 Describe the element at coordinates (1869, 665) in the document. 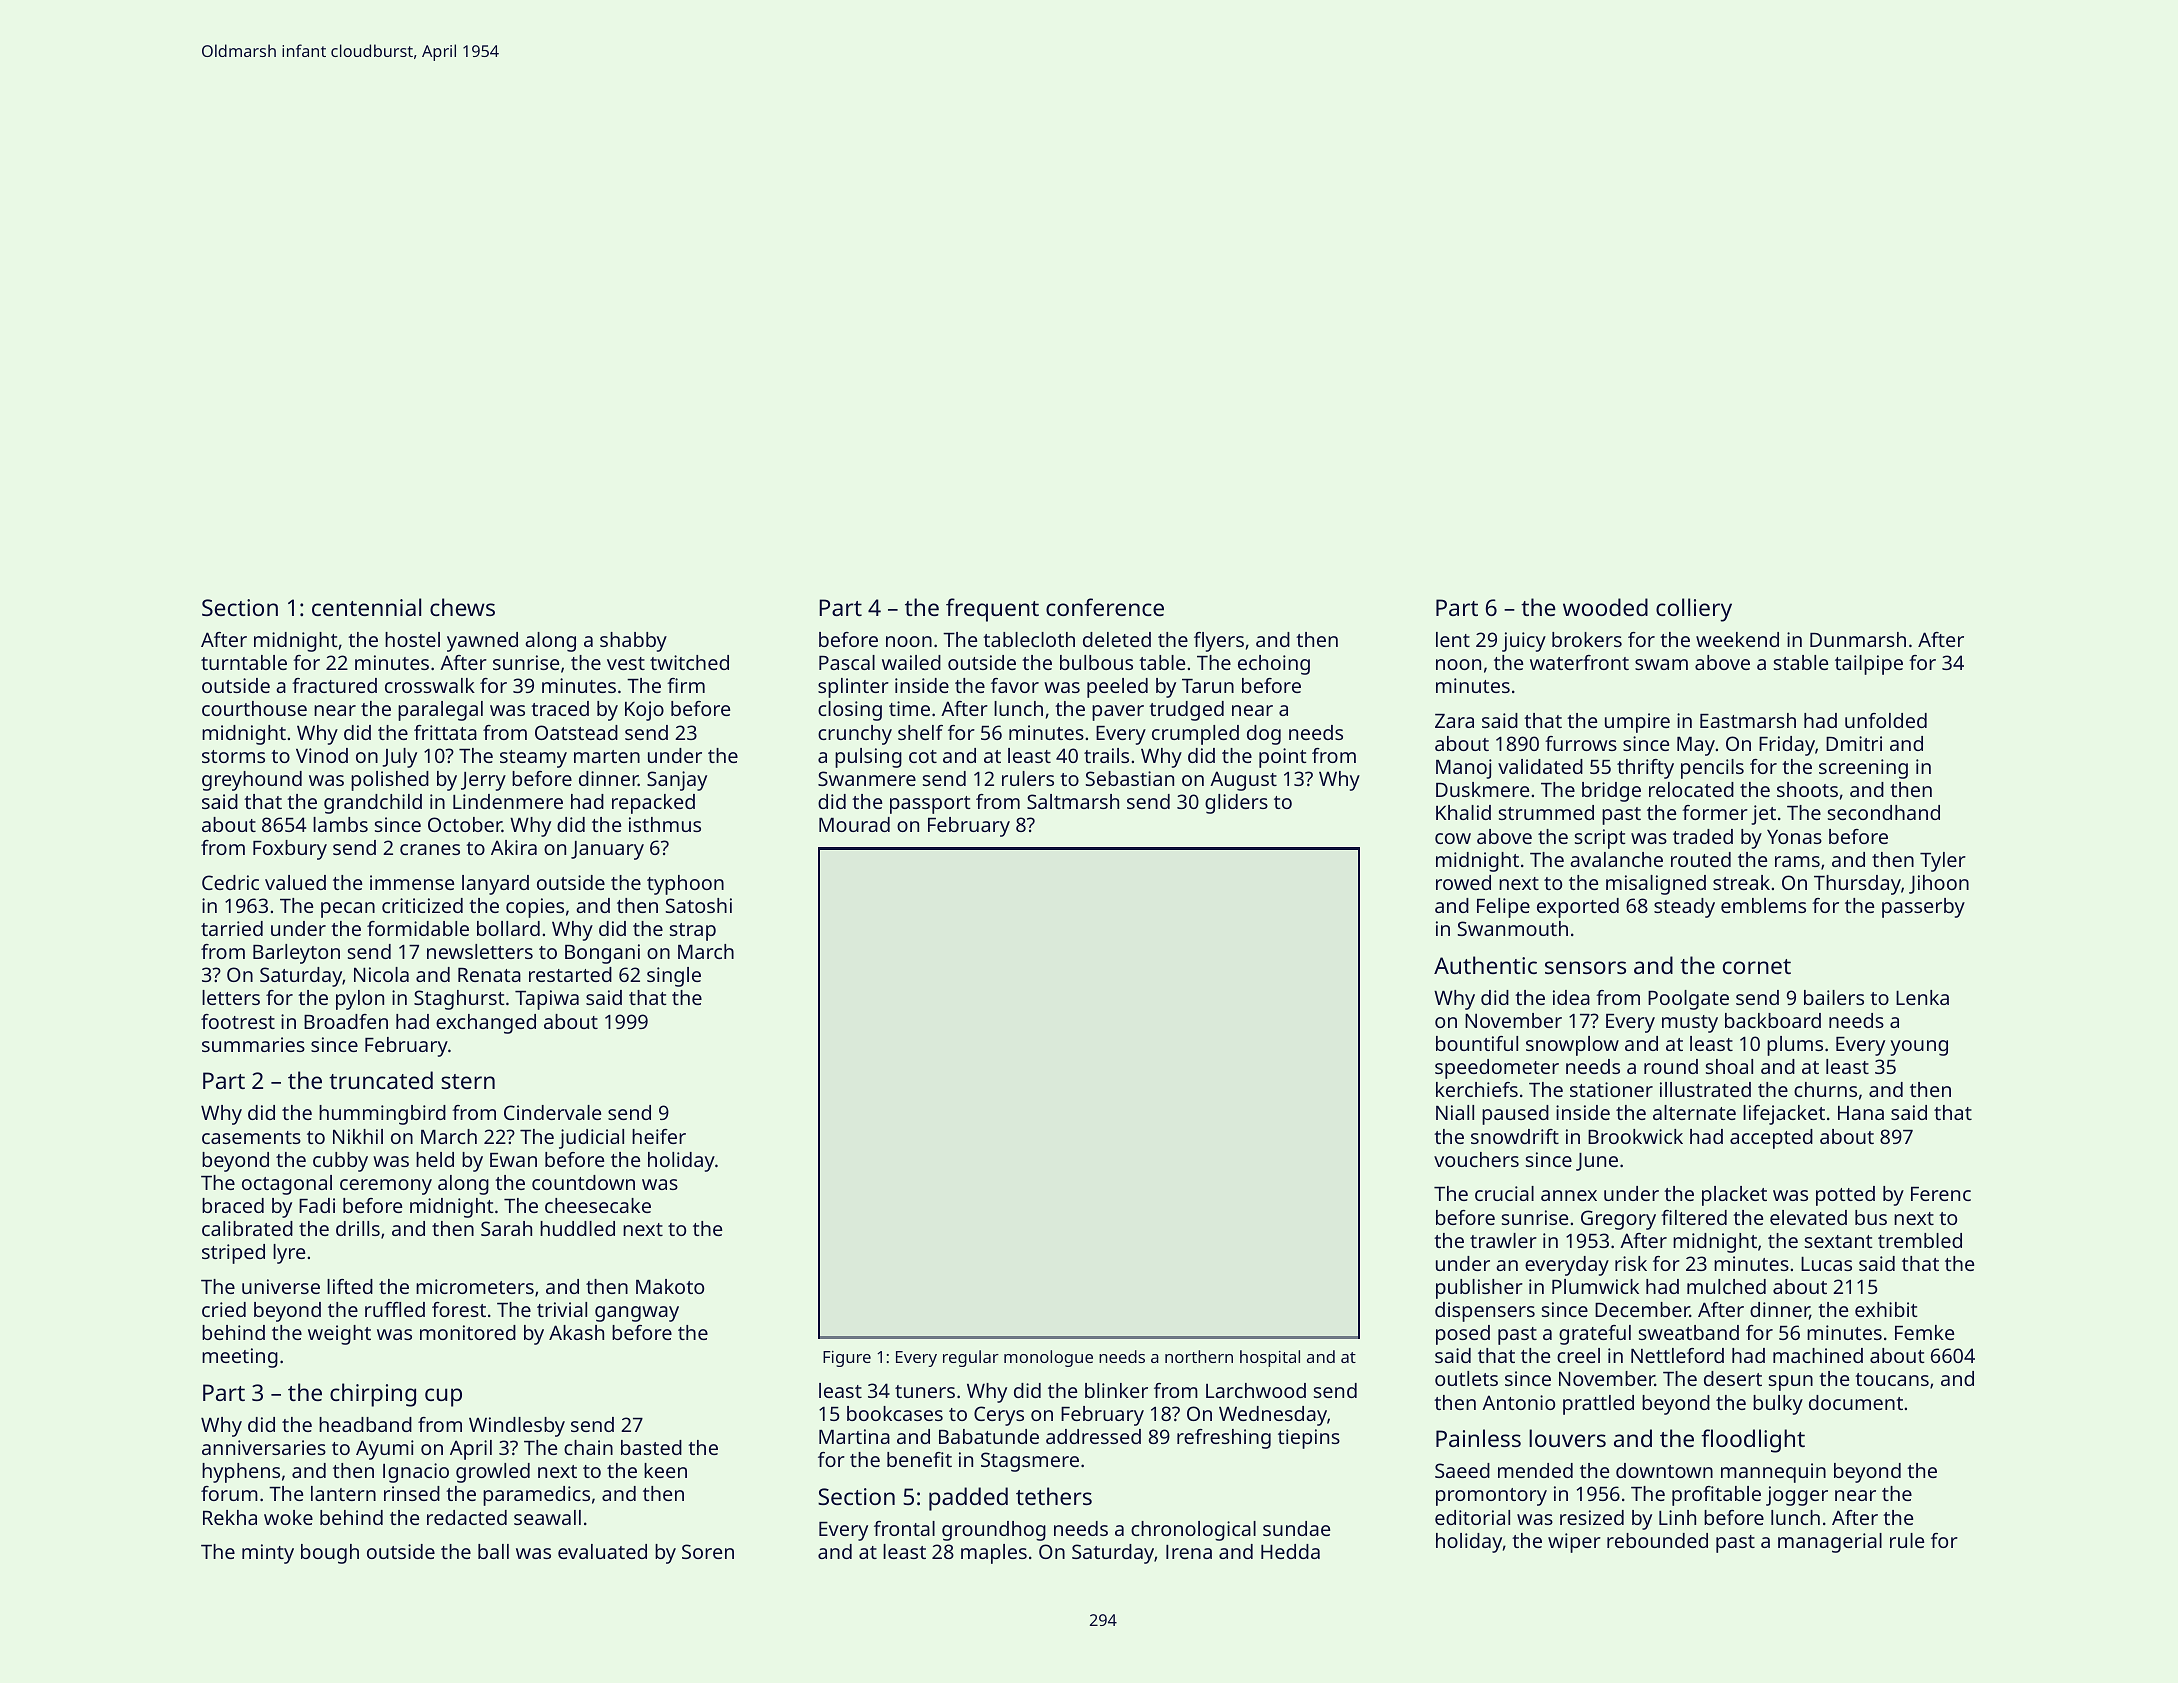

I see `tailpipe` at that location.
